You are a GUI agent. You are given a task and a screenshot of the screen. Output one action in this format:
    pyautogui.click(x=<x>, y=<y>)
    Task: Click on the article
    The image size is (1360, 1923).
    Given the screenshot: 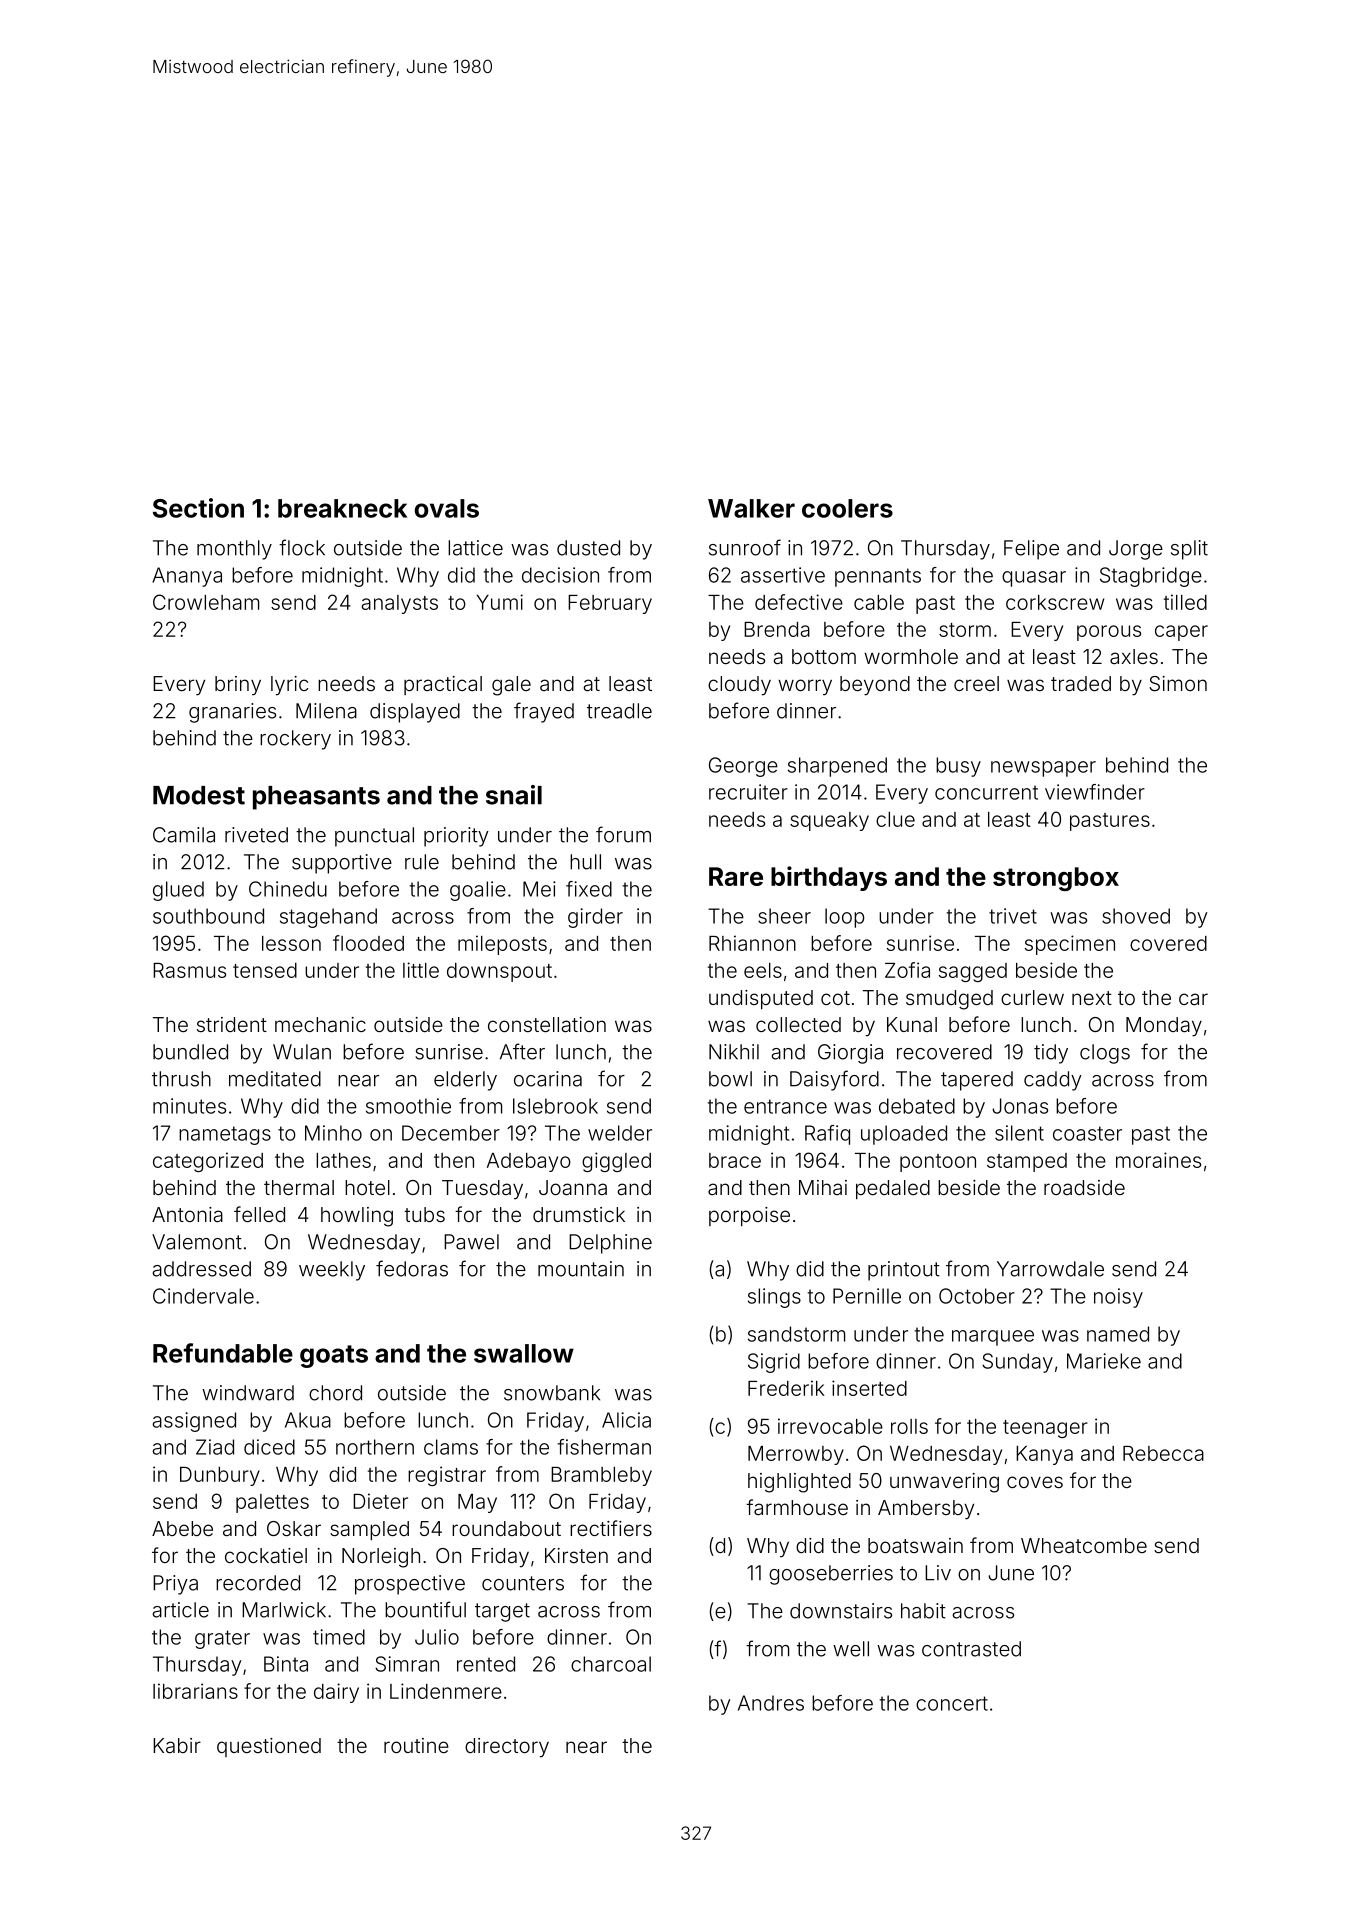 What is the action you would take?
    pyautogui.click(x=180, y=1610)
